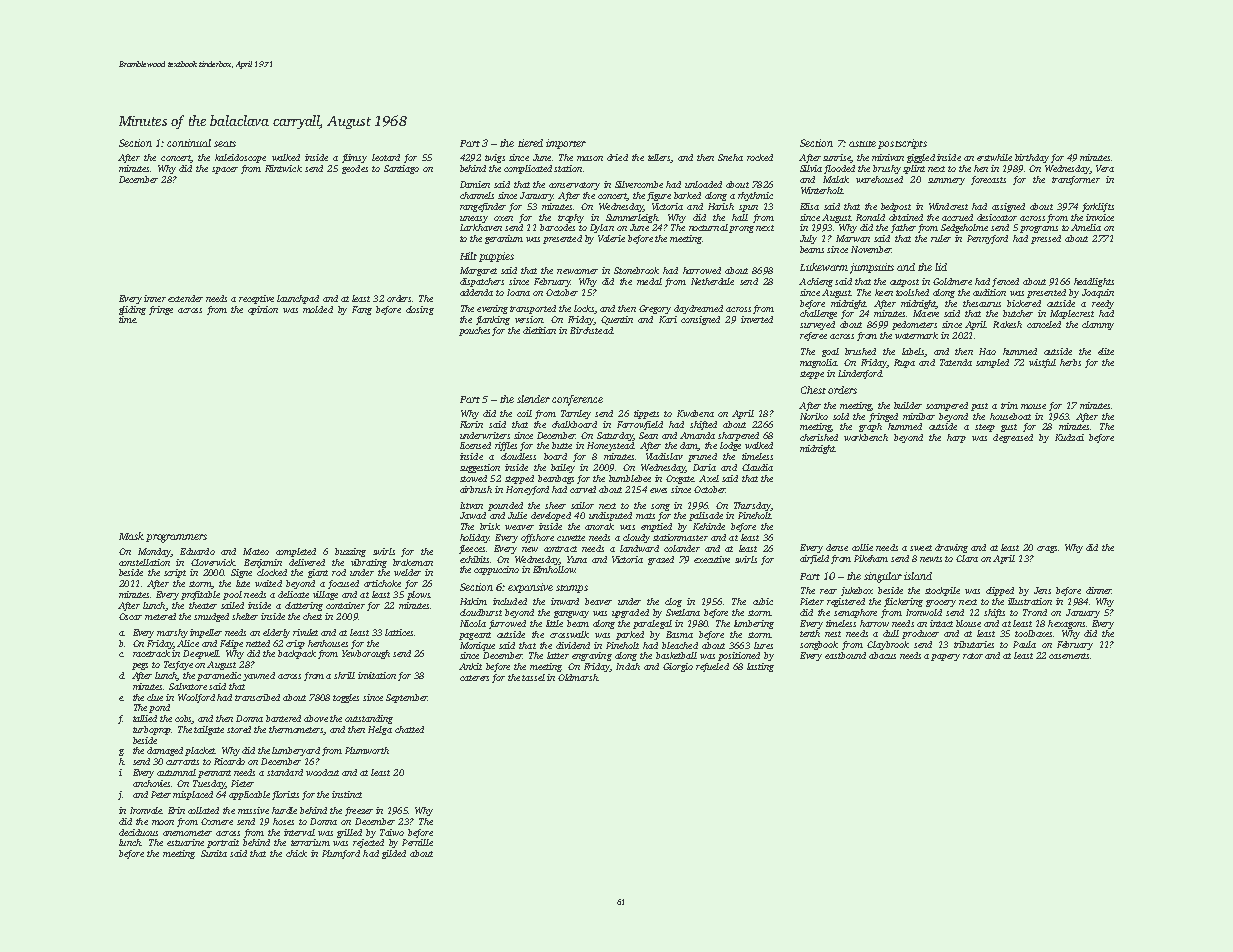 This page has height=952, width=1233. I want to click on channels, so click(477, 195).
